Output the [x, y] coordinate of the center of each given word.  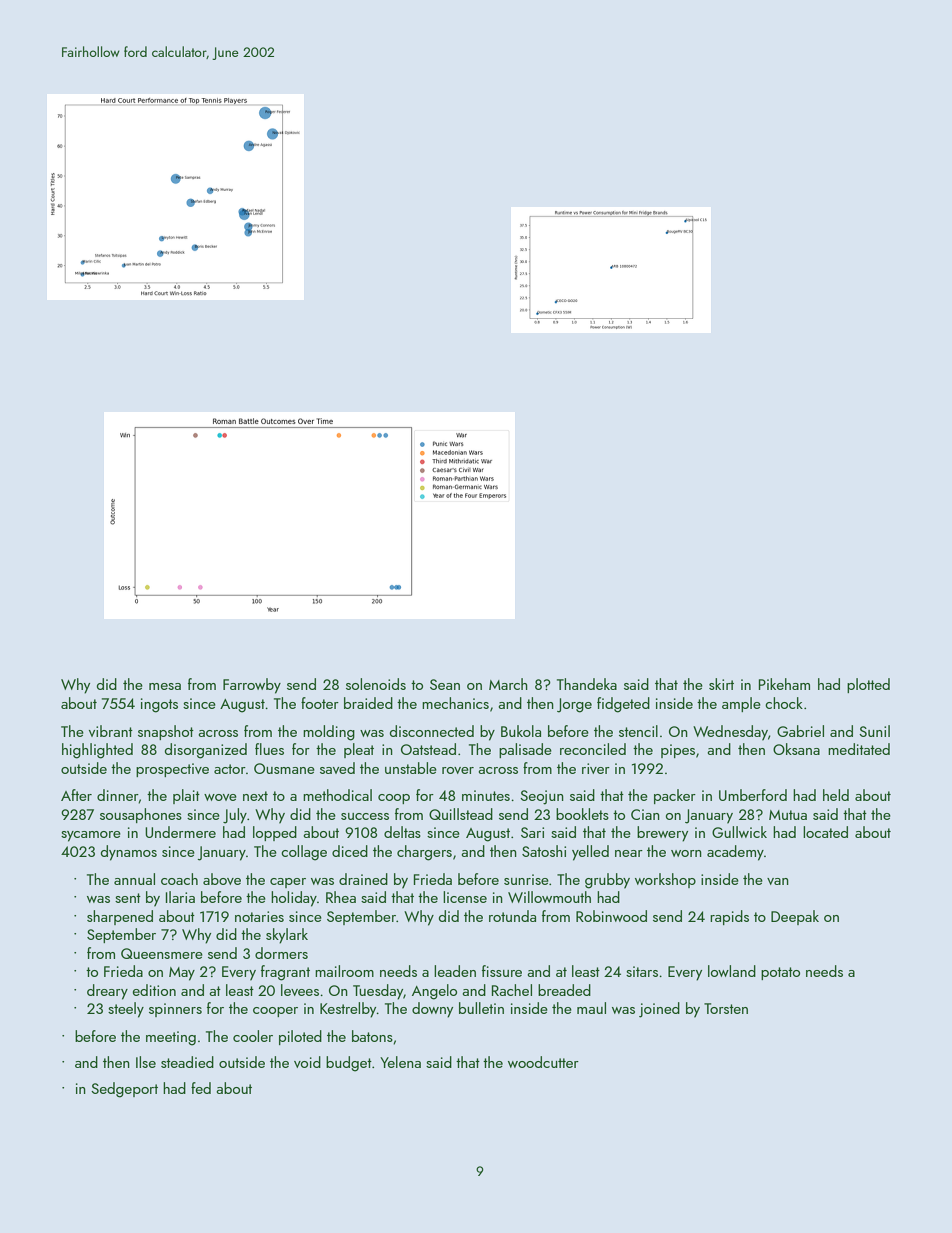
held [836, 795]
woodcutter [543, 1062]
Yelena [400, 1062]
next [255, 796]
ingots [159, 705]
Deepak [795, 917]
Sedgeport [124, 1090]
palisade [525, 750]
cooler [253, 1036]
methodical [337, 795]
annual [134, 879]
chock [784, 703]
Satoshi [544, 851]
